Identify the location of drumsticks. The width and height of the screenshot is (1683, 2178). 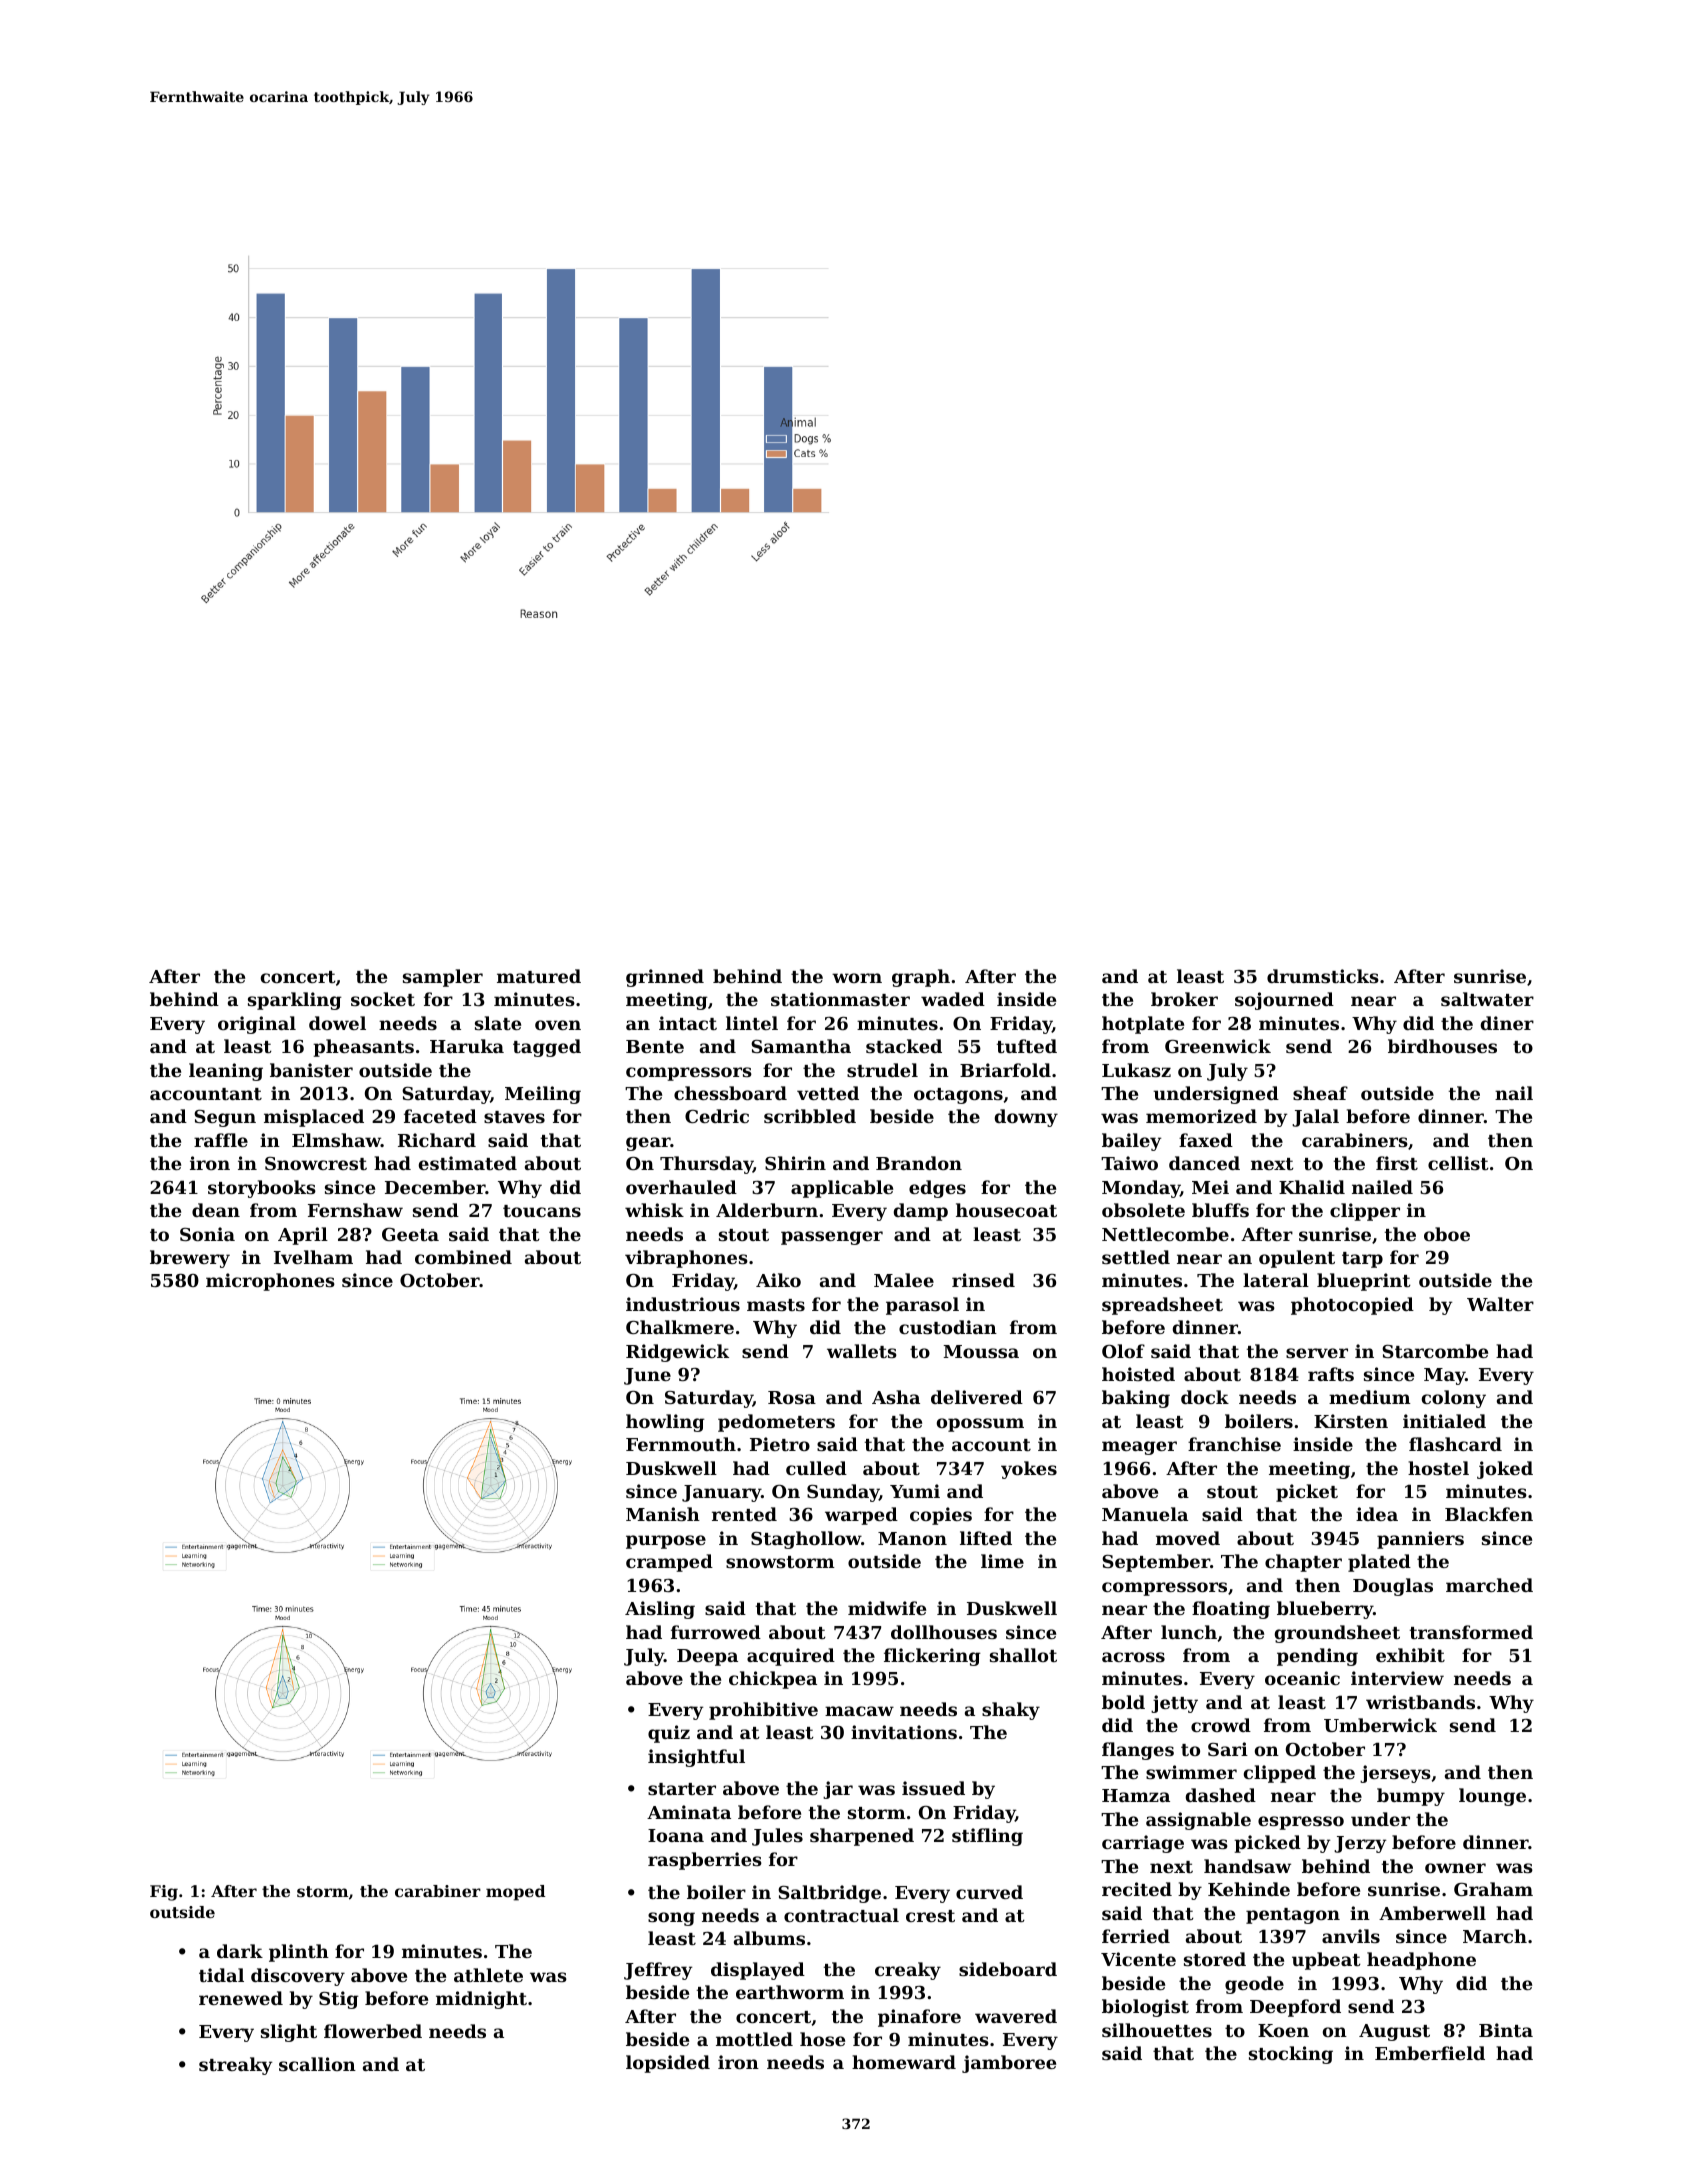
(1323, 976).
